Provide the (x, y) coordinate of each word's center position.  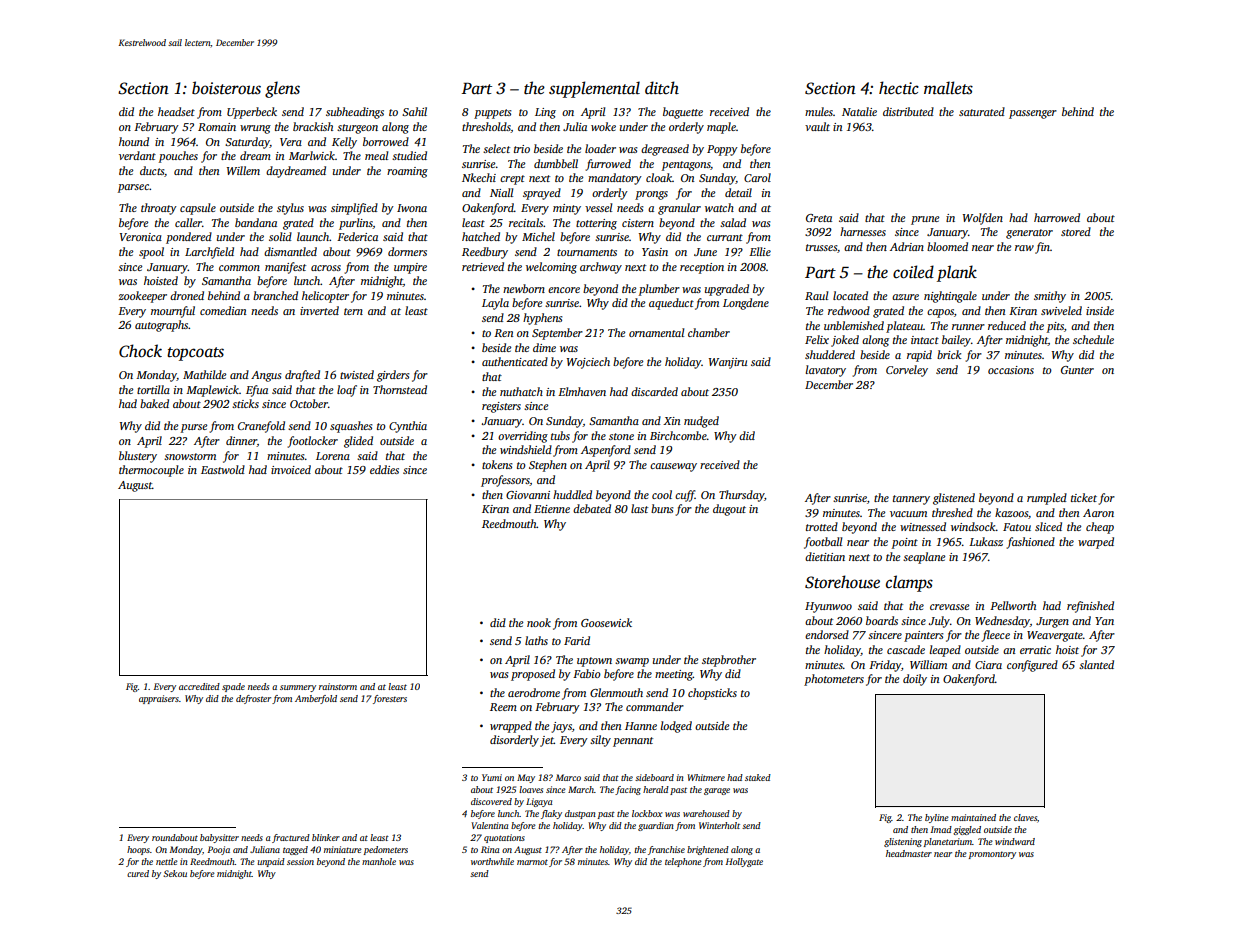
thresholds (486, 127)
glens (282, 89)
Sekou (175, 873)
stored (1076, 231)
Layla (495, 304)
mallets (948, 88)
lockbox (647, 813)
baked (154, 403)
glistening (903, 842)
